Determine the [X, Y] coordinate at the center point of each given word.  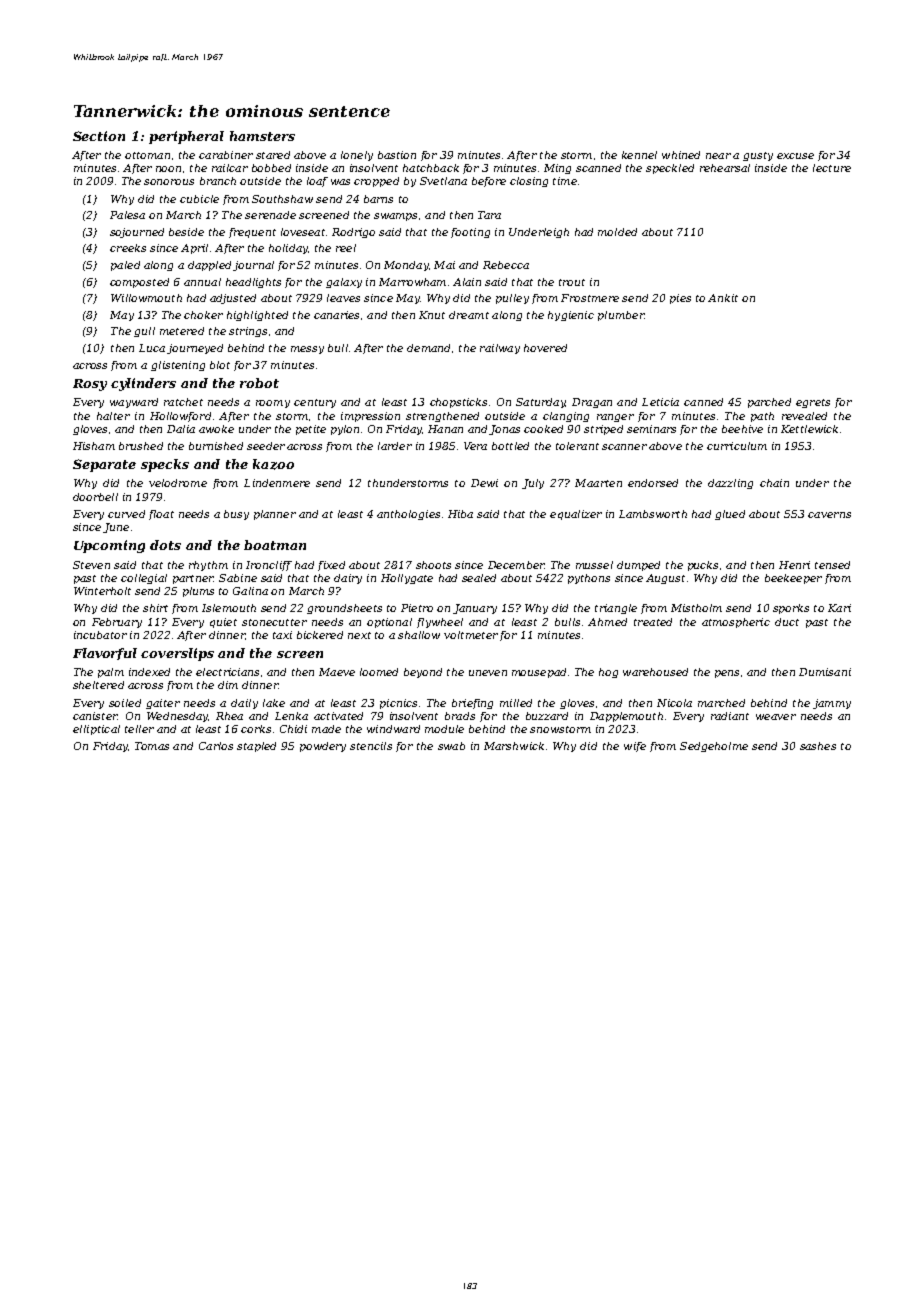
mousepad [539, 673]
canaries [336, 315]
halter [113, 416]
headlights [253, 283]
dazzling [730, 484]
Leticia [660, 402]
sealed [479, 578]
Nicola [674, 703]
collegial [144, 579]
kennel [639, 155]
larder [395, 446]
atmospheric [736, 623]
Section [99, 136]
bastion [397, 155]
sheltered [98, 685]
